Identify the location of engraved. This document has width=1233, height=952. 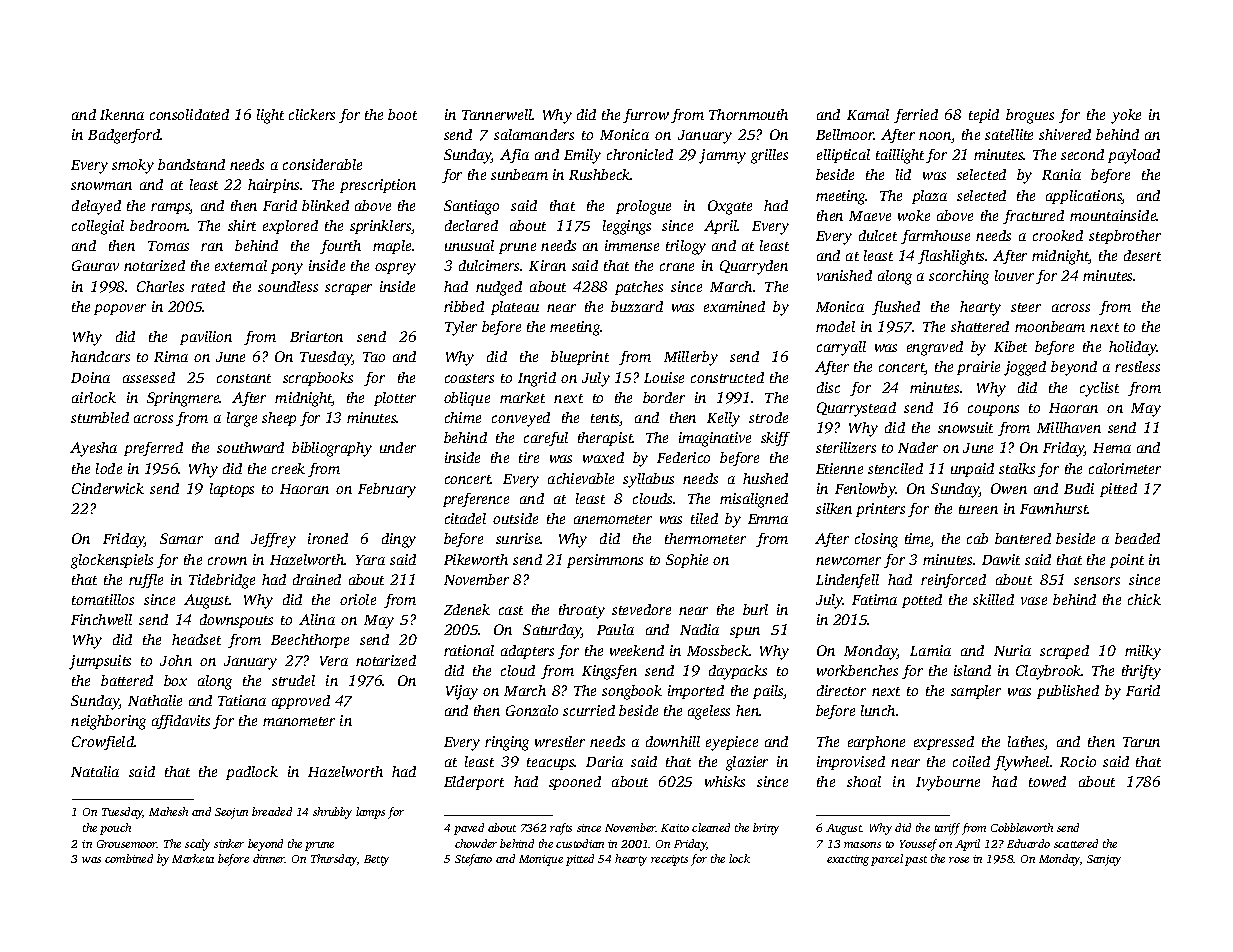
(935, 348).
